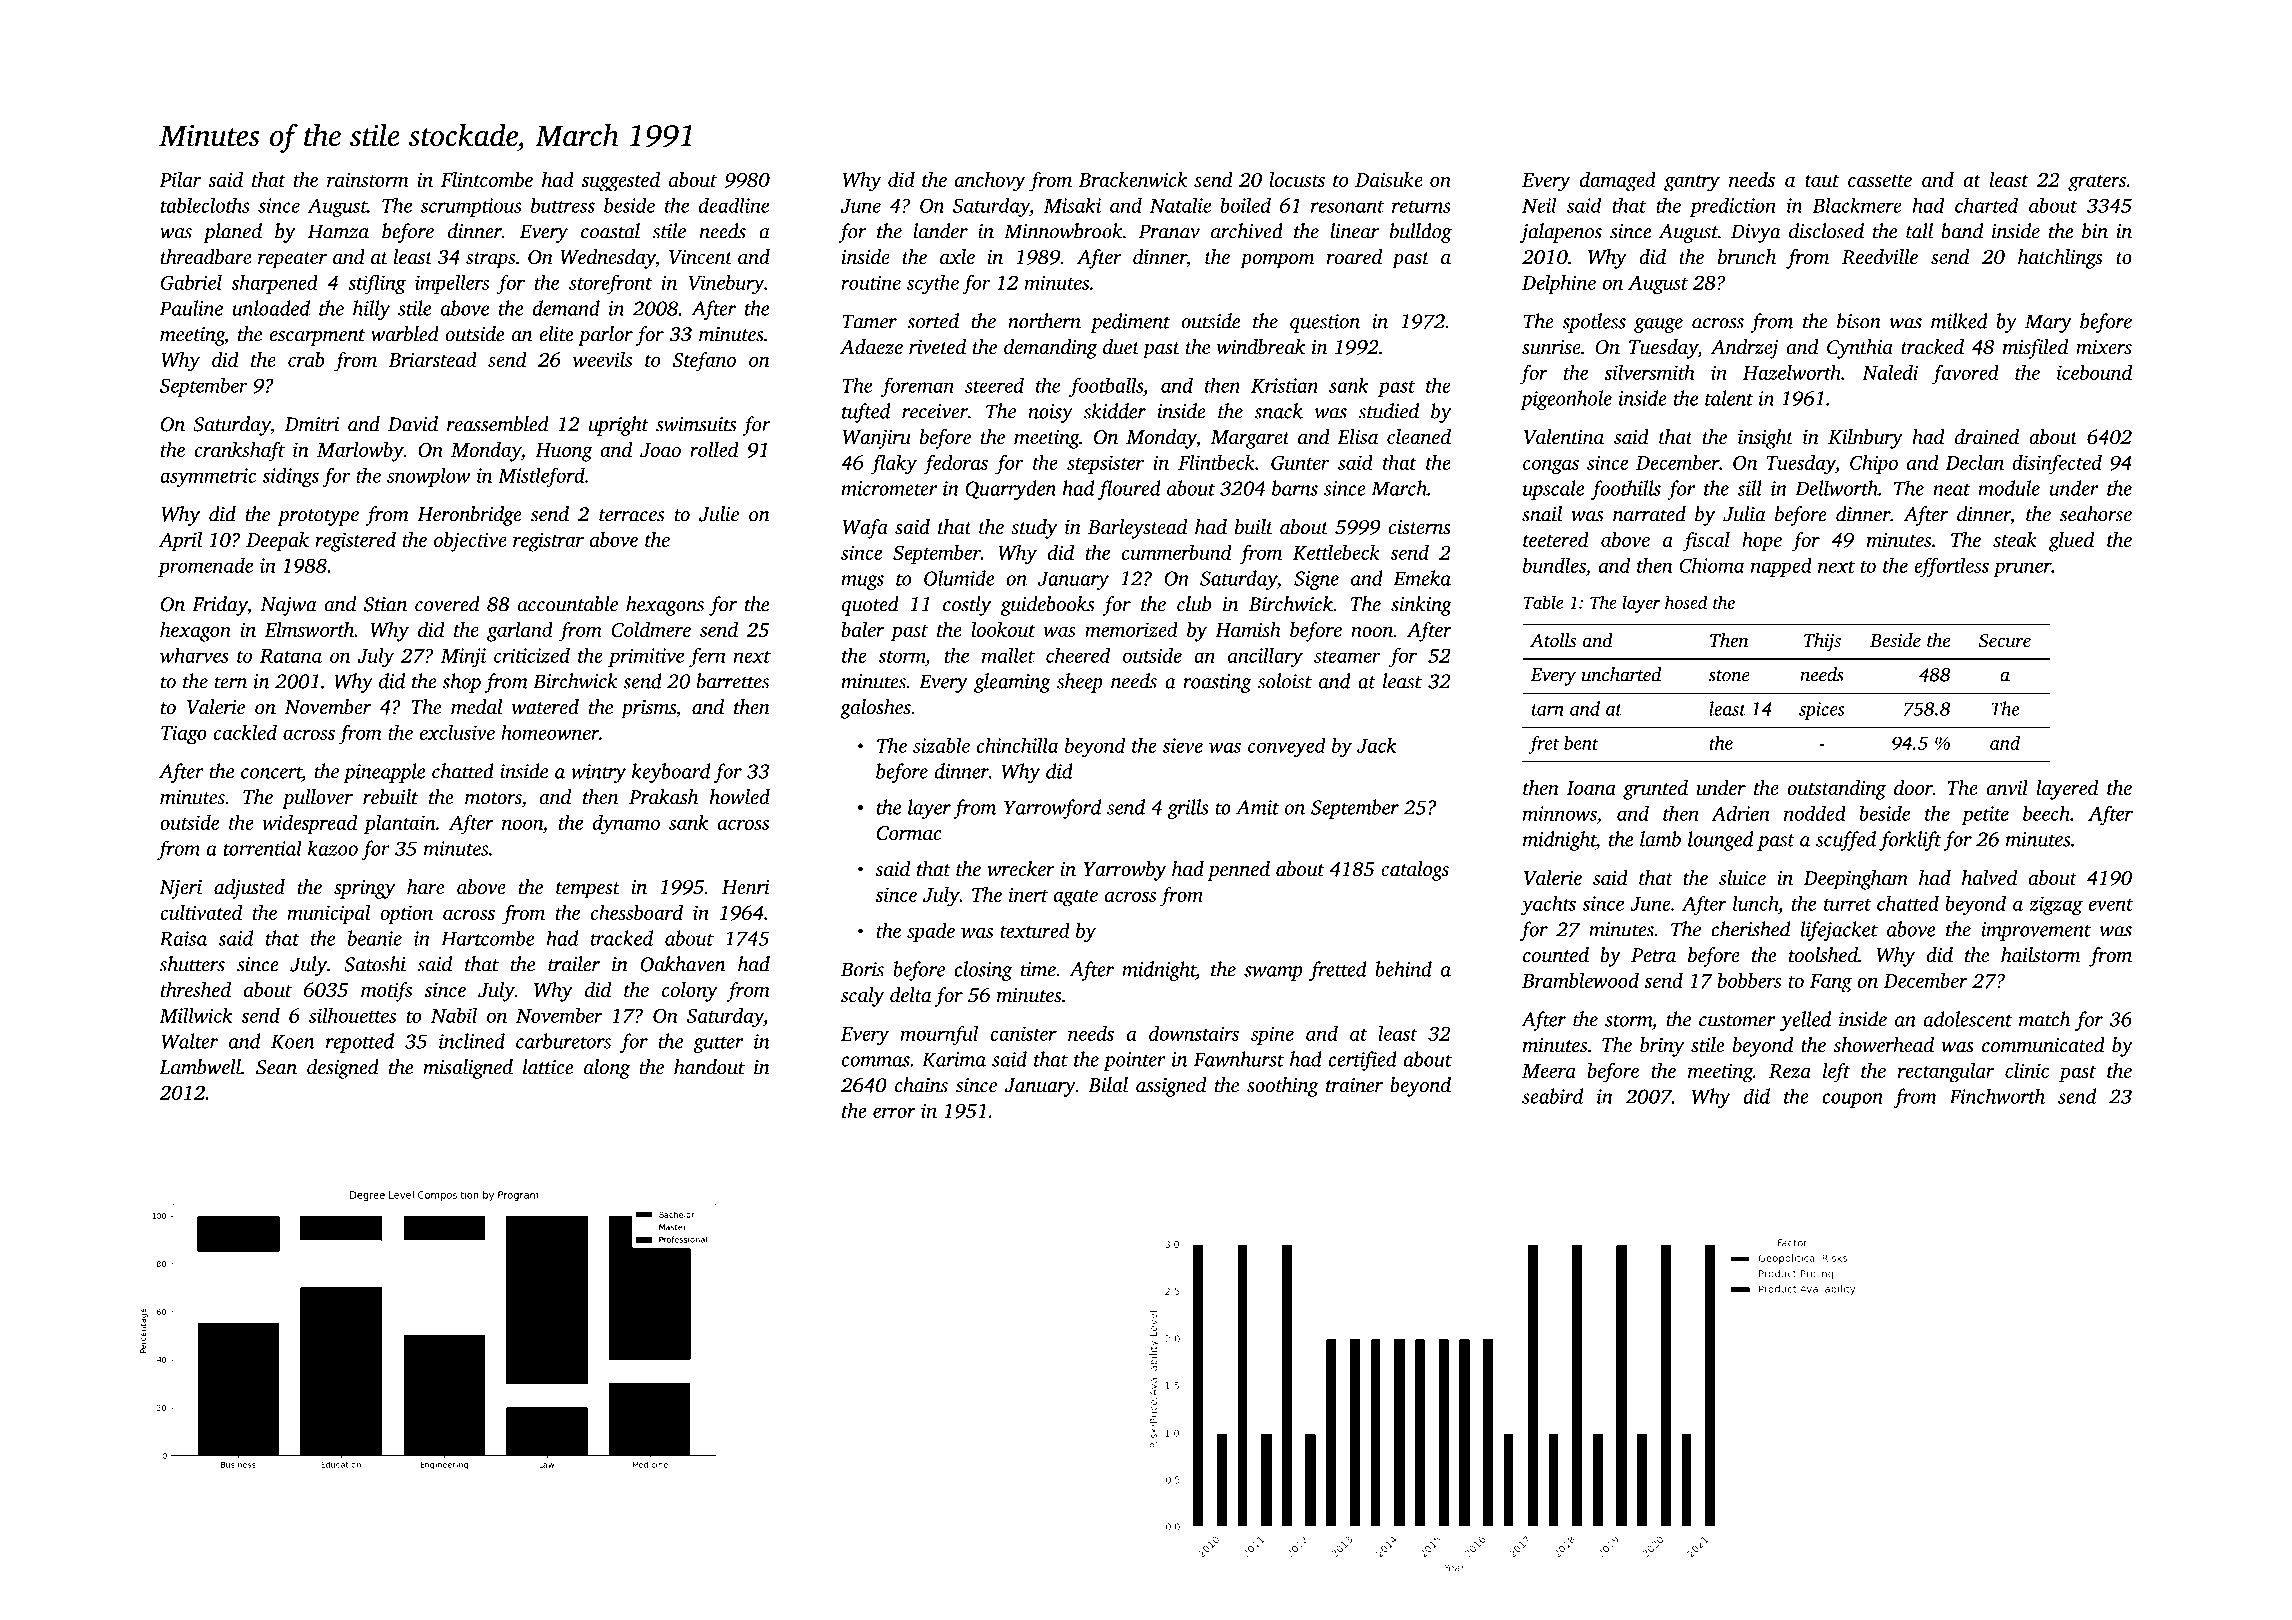  I want to click on outstanding, so click(1836, 790).
